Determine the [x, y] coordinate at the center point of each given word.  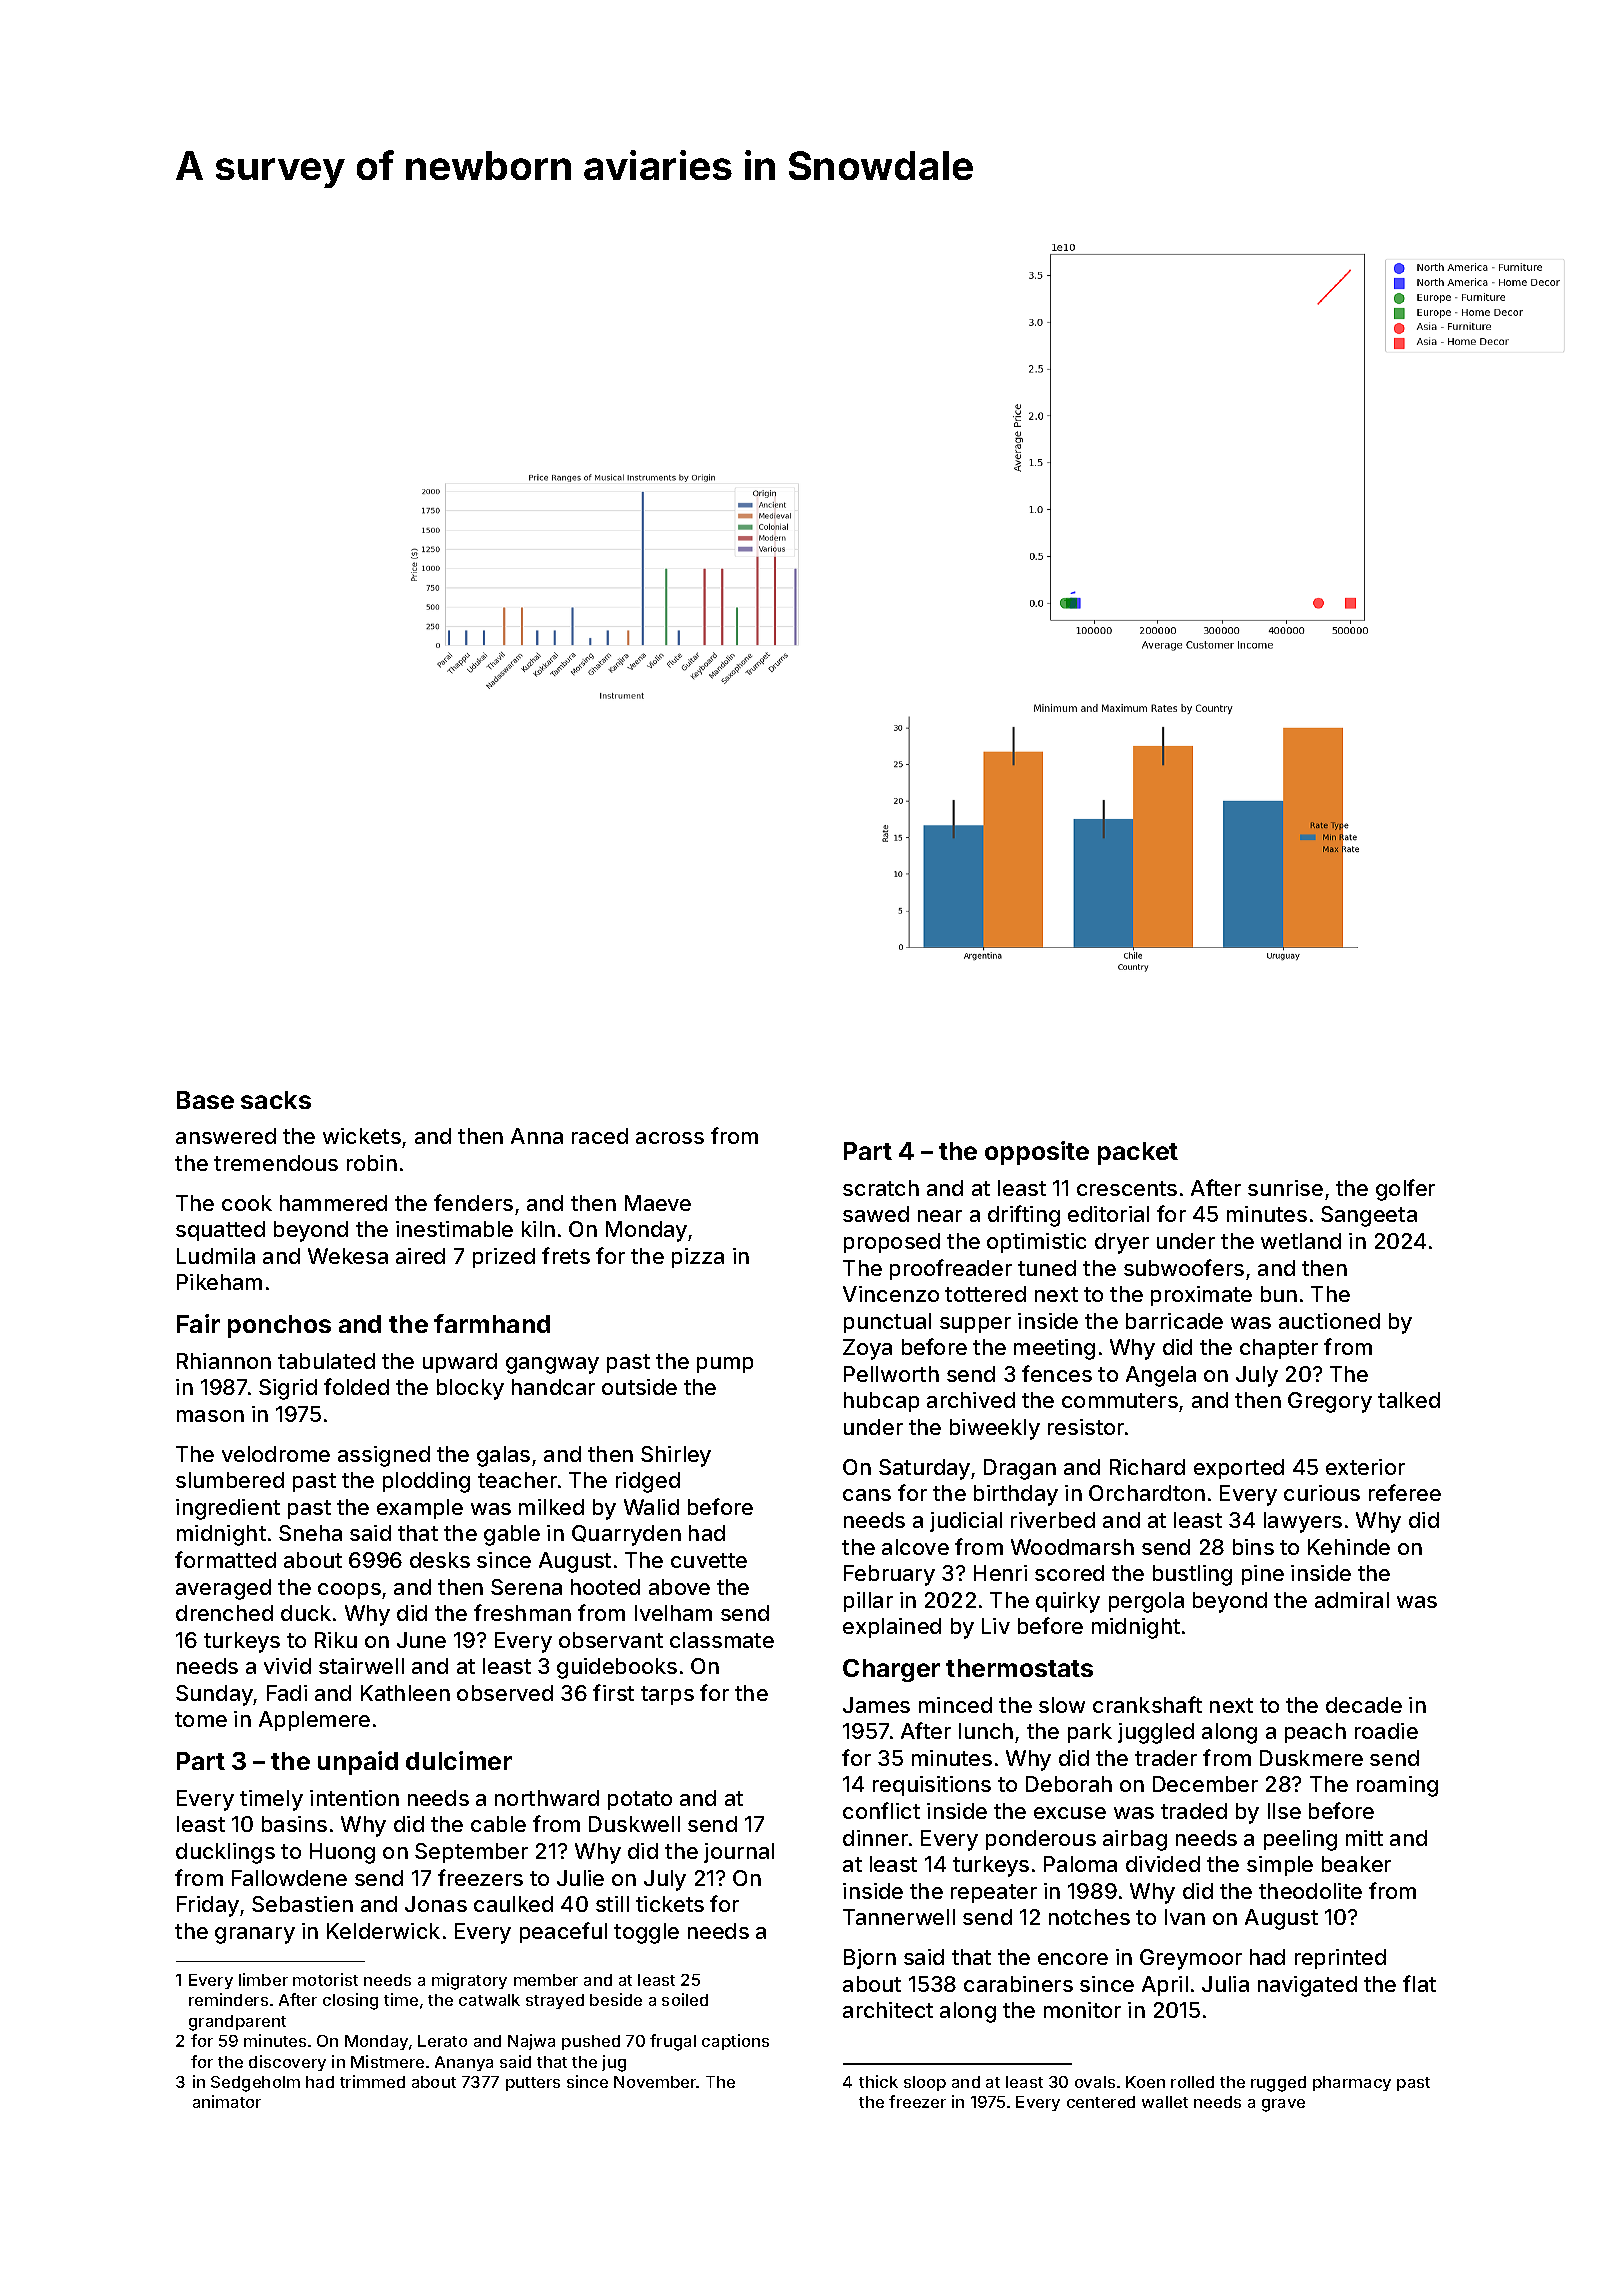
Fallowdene [289, 1878]
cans [867, 1495]
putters [533, 2084]
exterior [1365, 1467]
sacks [276, 1100]
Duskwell [634, 1824]
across [670, 1138]
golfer [1405, 1190]
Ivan [1185, 1917]
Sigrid [288, 1389]
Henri [1000, 1573]
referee [1405, 1492]
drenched [224, 1613]
